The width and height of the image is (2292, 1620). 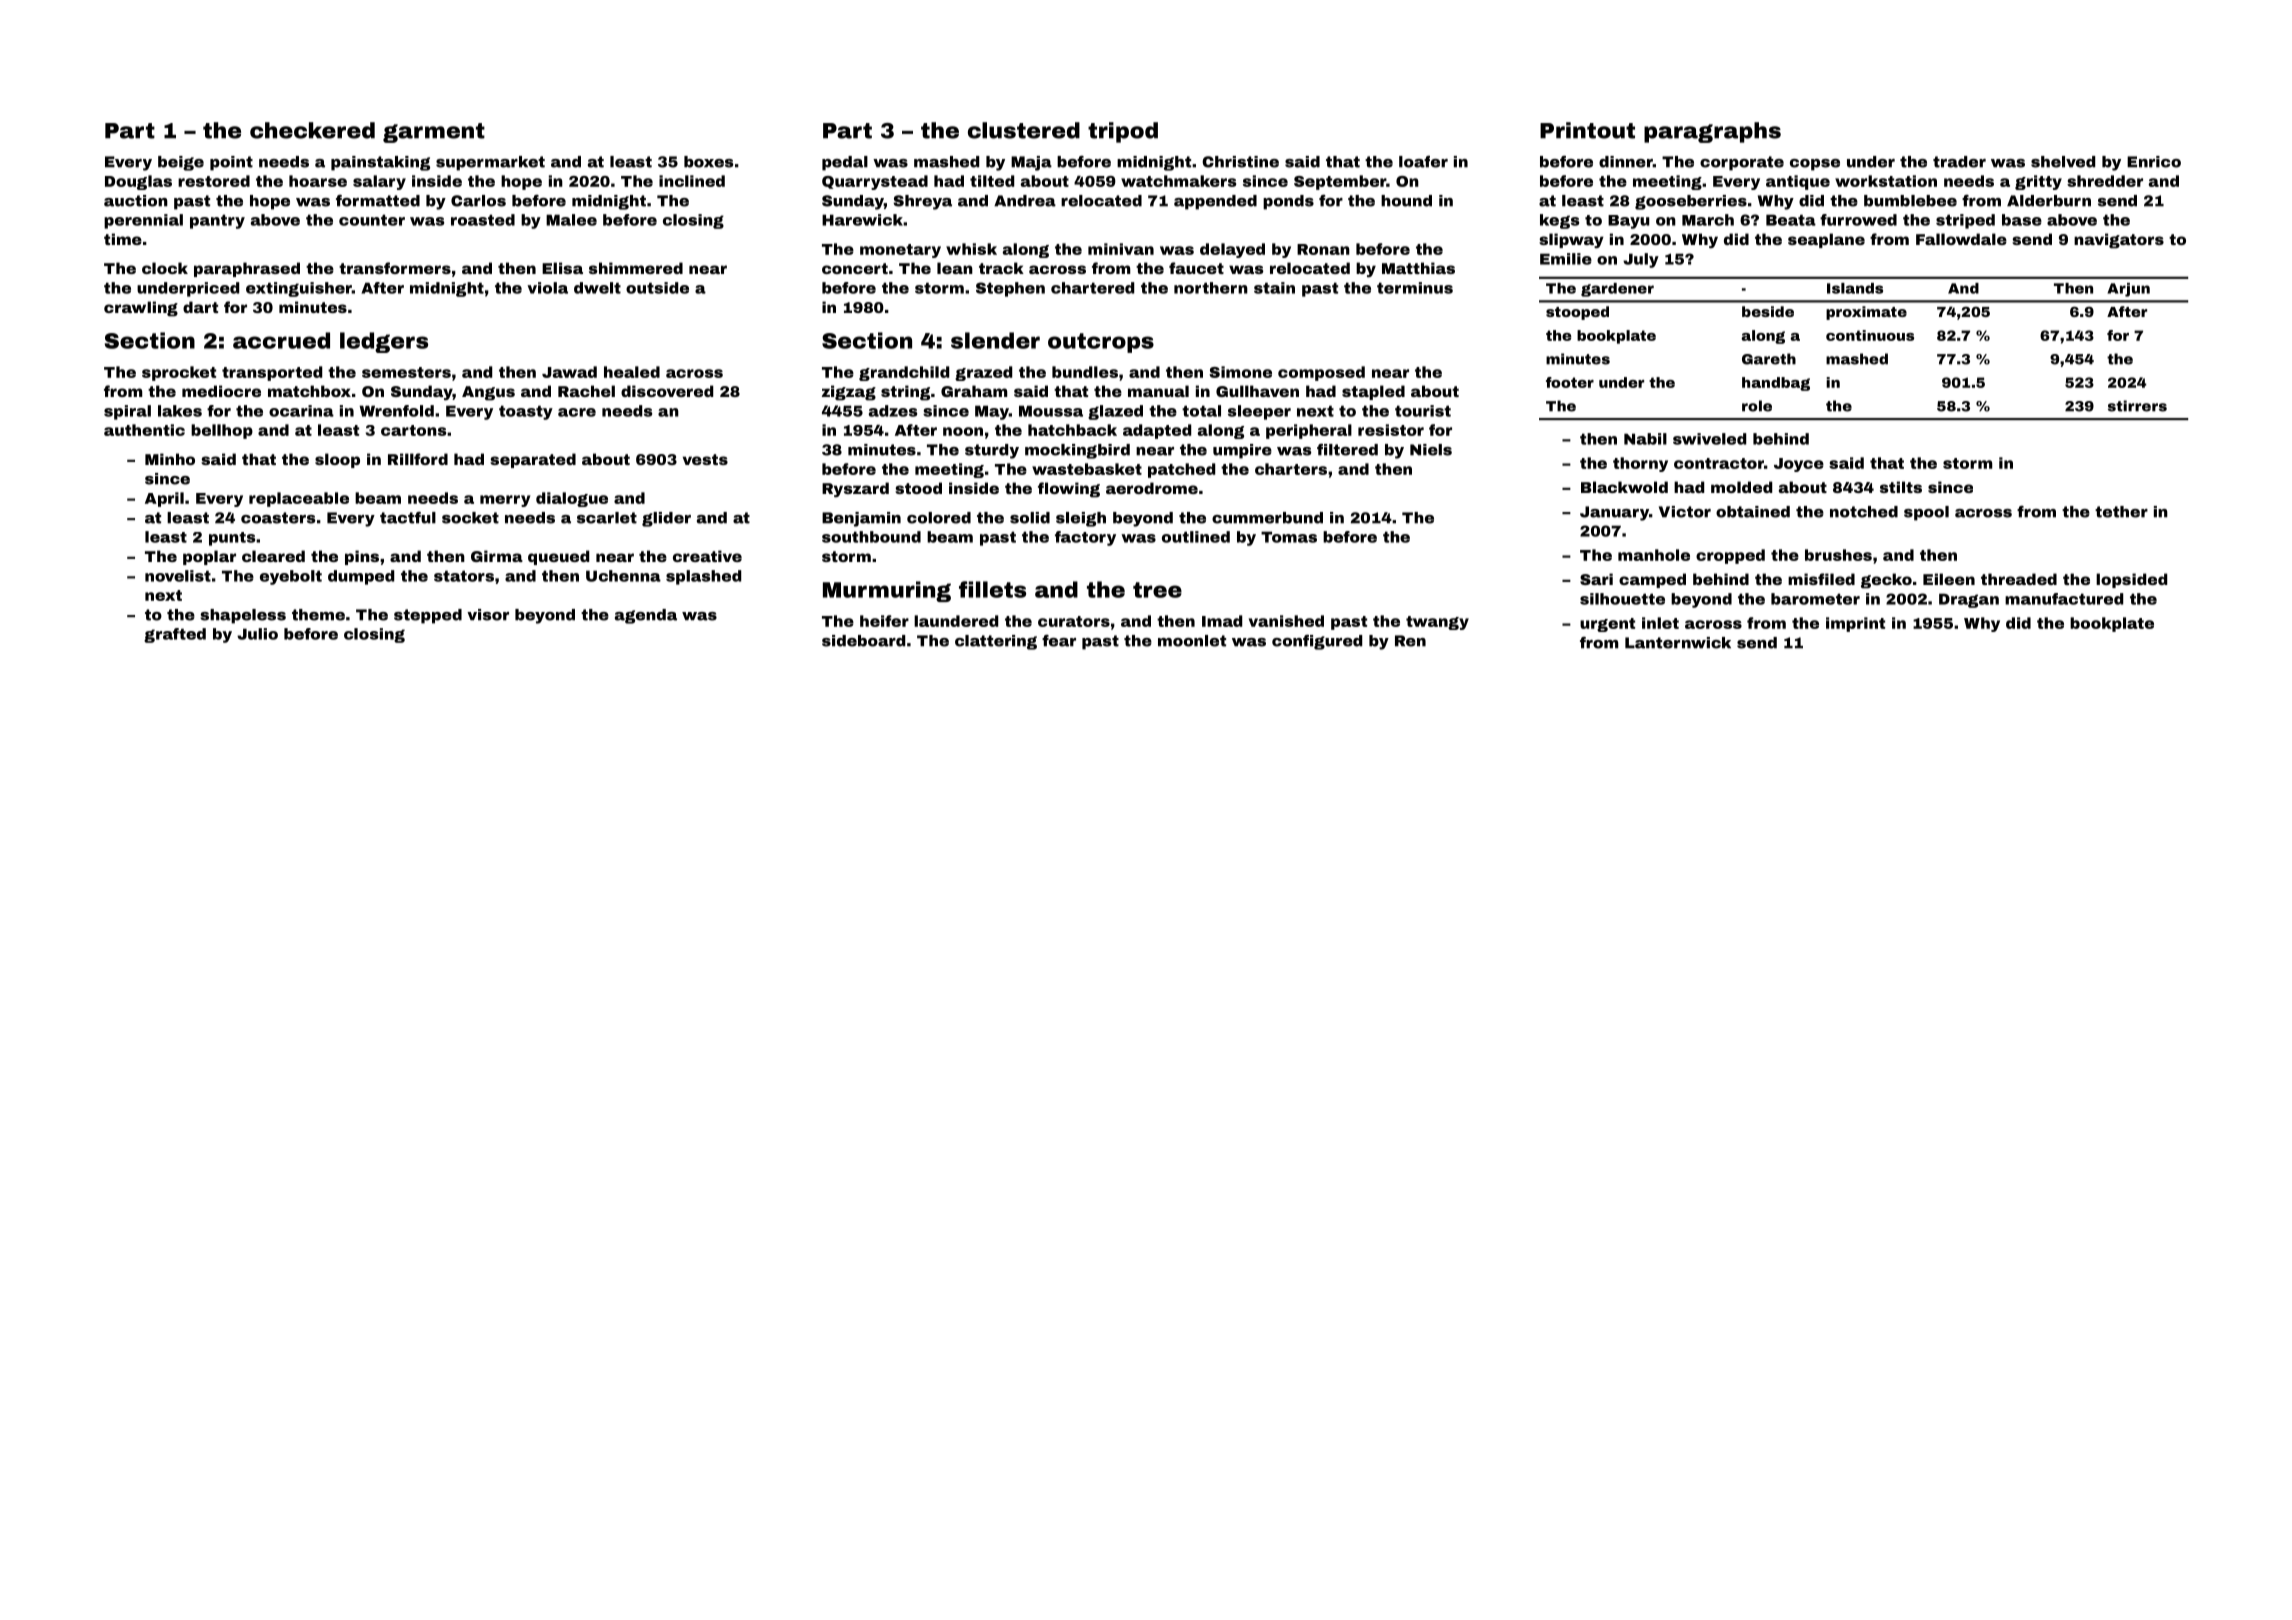 I want to click on slender, so click(x=995, y=340).
